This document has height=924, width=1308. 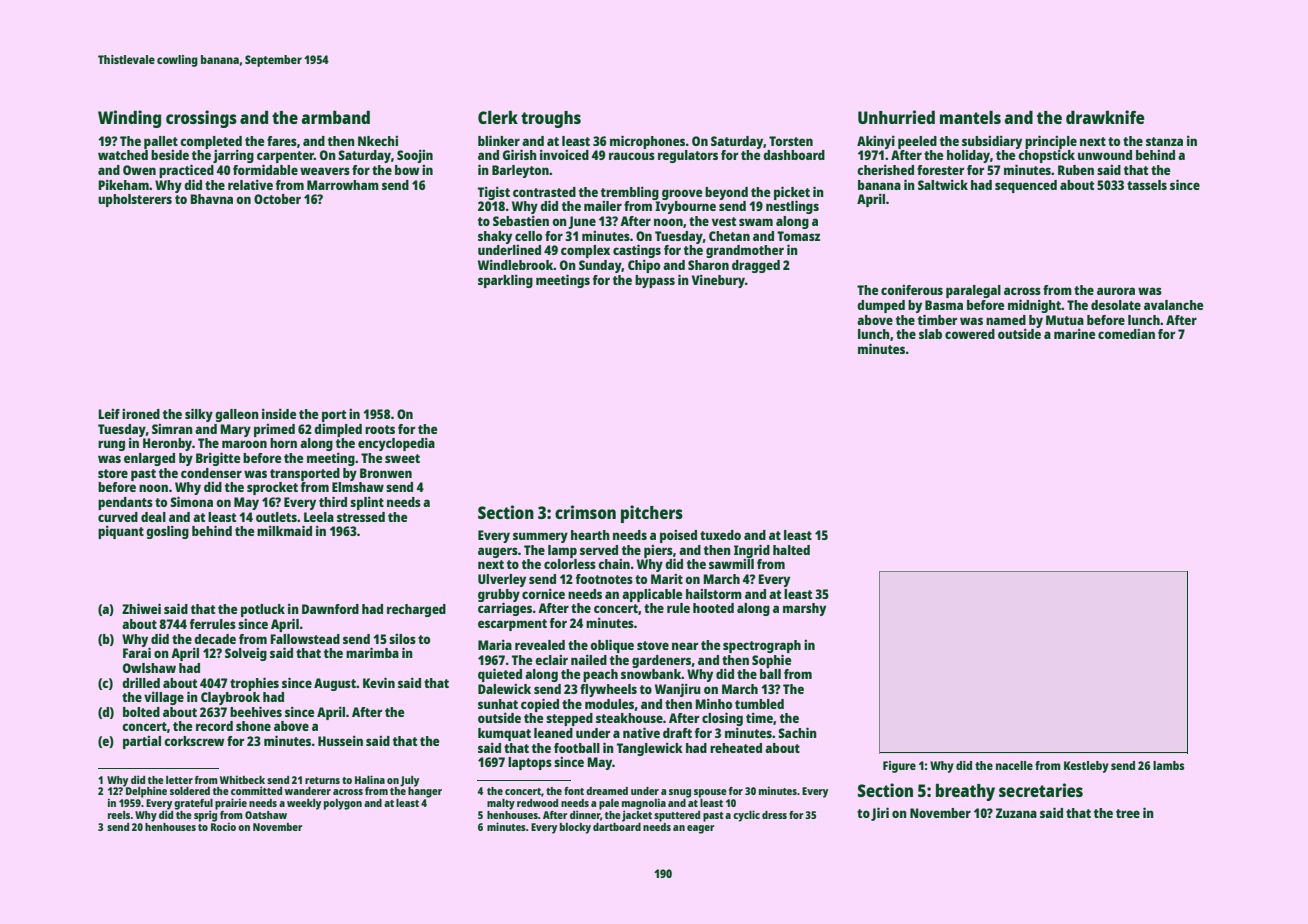 What do you see at coordinates (647, 142) in the document?
I see `microphones` at bounding box center [647, 142].
